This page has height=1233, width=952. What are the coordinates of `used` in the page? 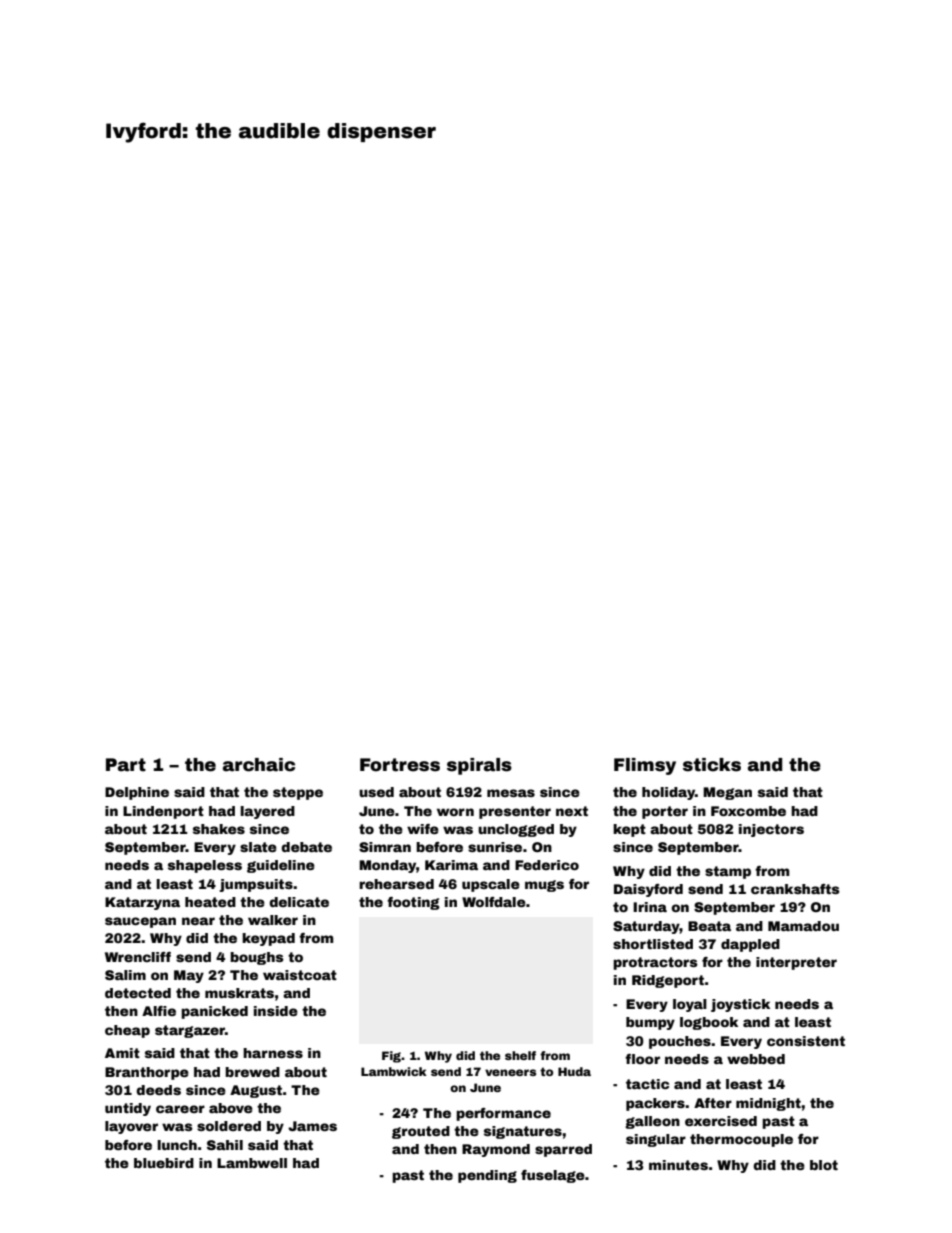 It's located at (376, 792).
